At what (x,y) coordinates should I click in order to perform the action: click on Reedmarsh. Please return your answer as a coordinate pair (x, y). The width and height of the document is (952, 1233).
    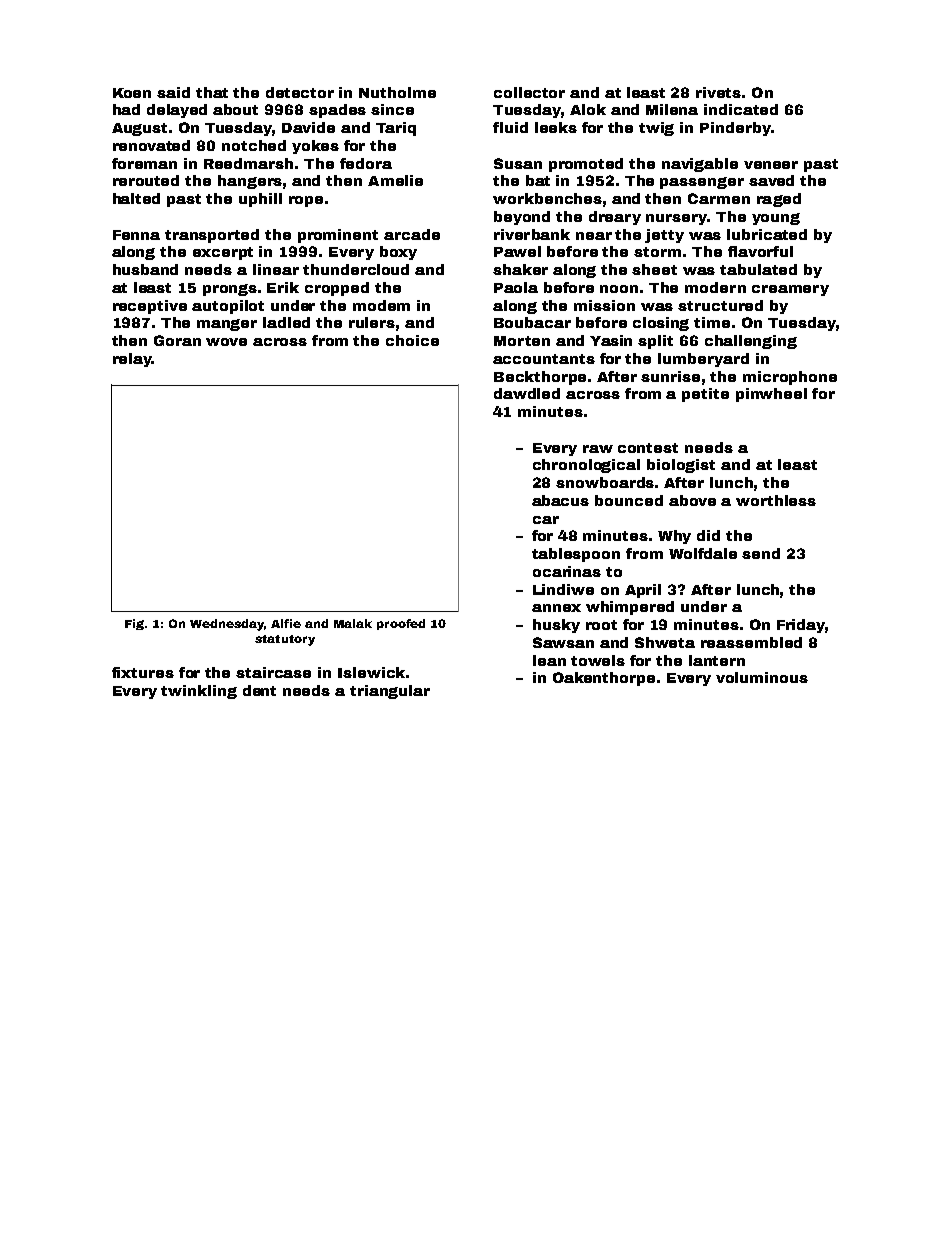
    Looking at the image, I should click on (248, 163).
